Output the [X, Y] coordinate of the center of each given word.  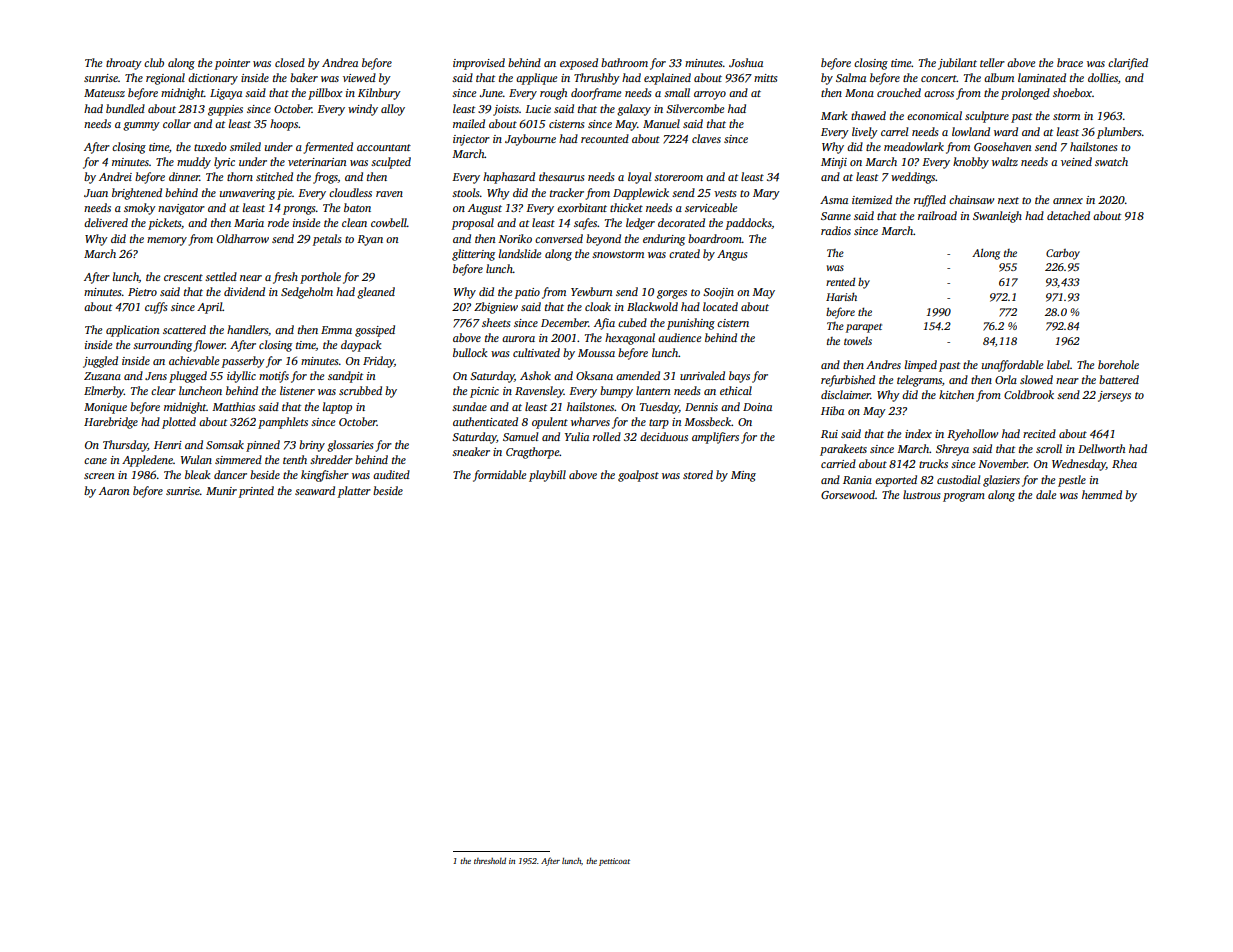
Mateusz [104, 93]
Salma [851, 77]
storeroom [678, 177]
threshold [490, 861]
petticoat [614, 862]
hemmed [1102, 494]
